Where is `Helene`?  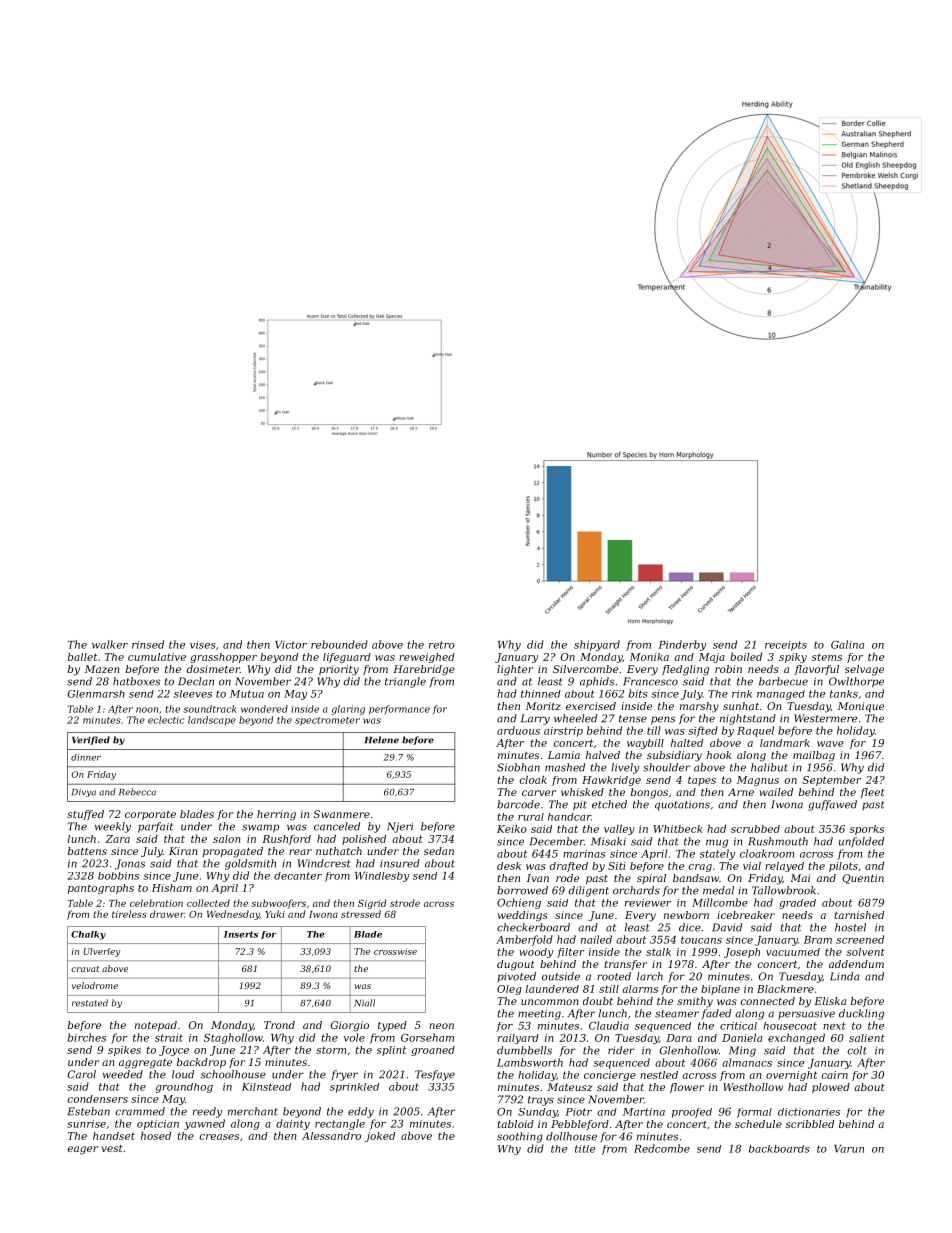 Helene is located at coordinates (382, 740).
